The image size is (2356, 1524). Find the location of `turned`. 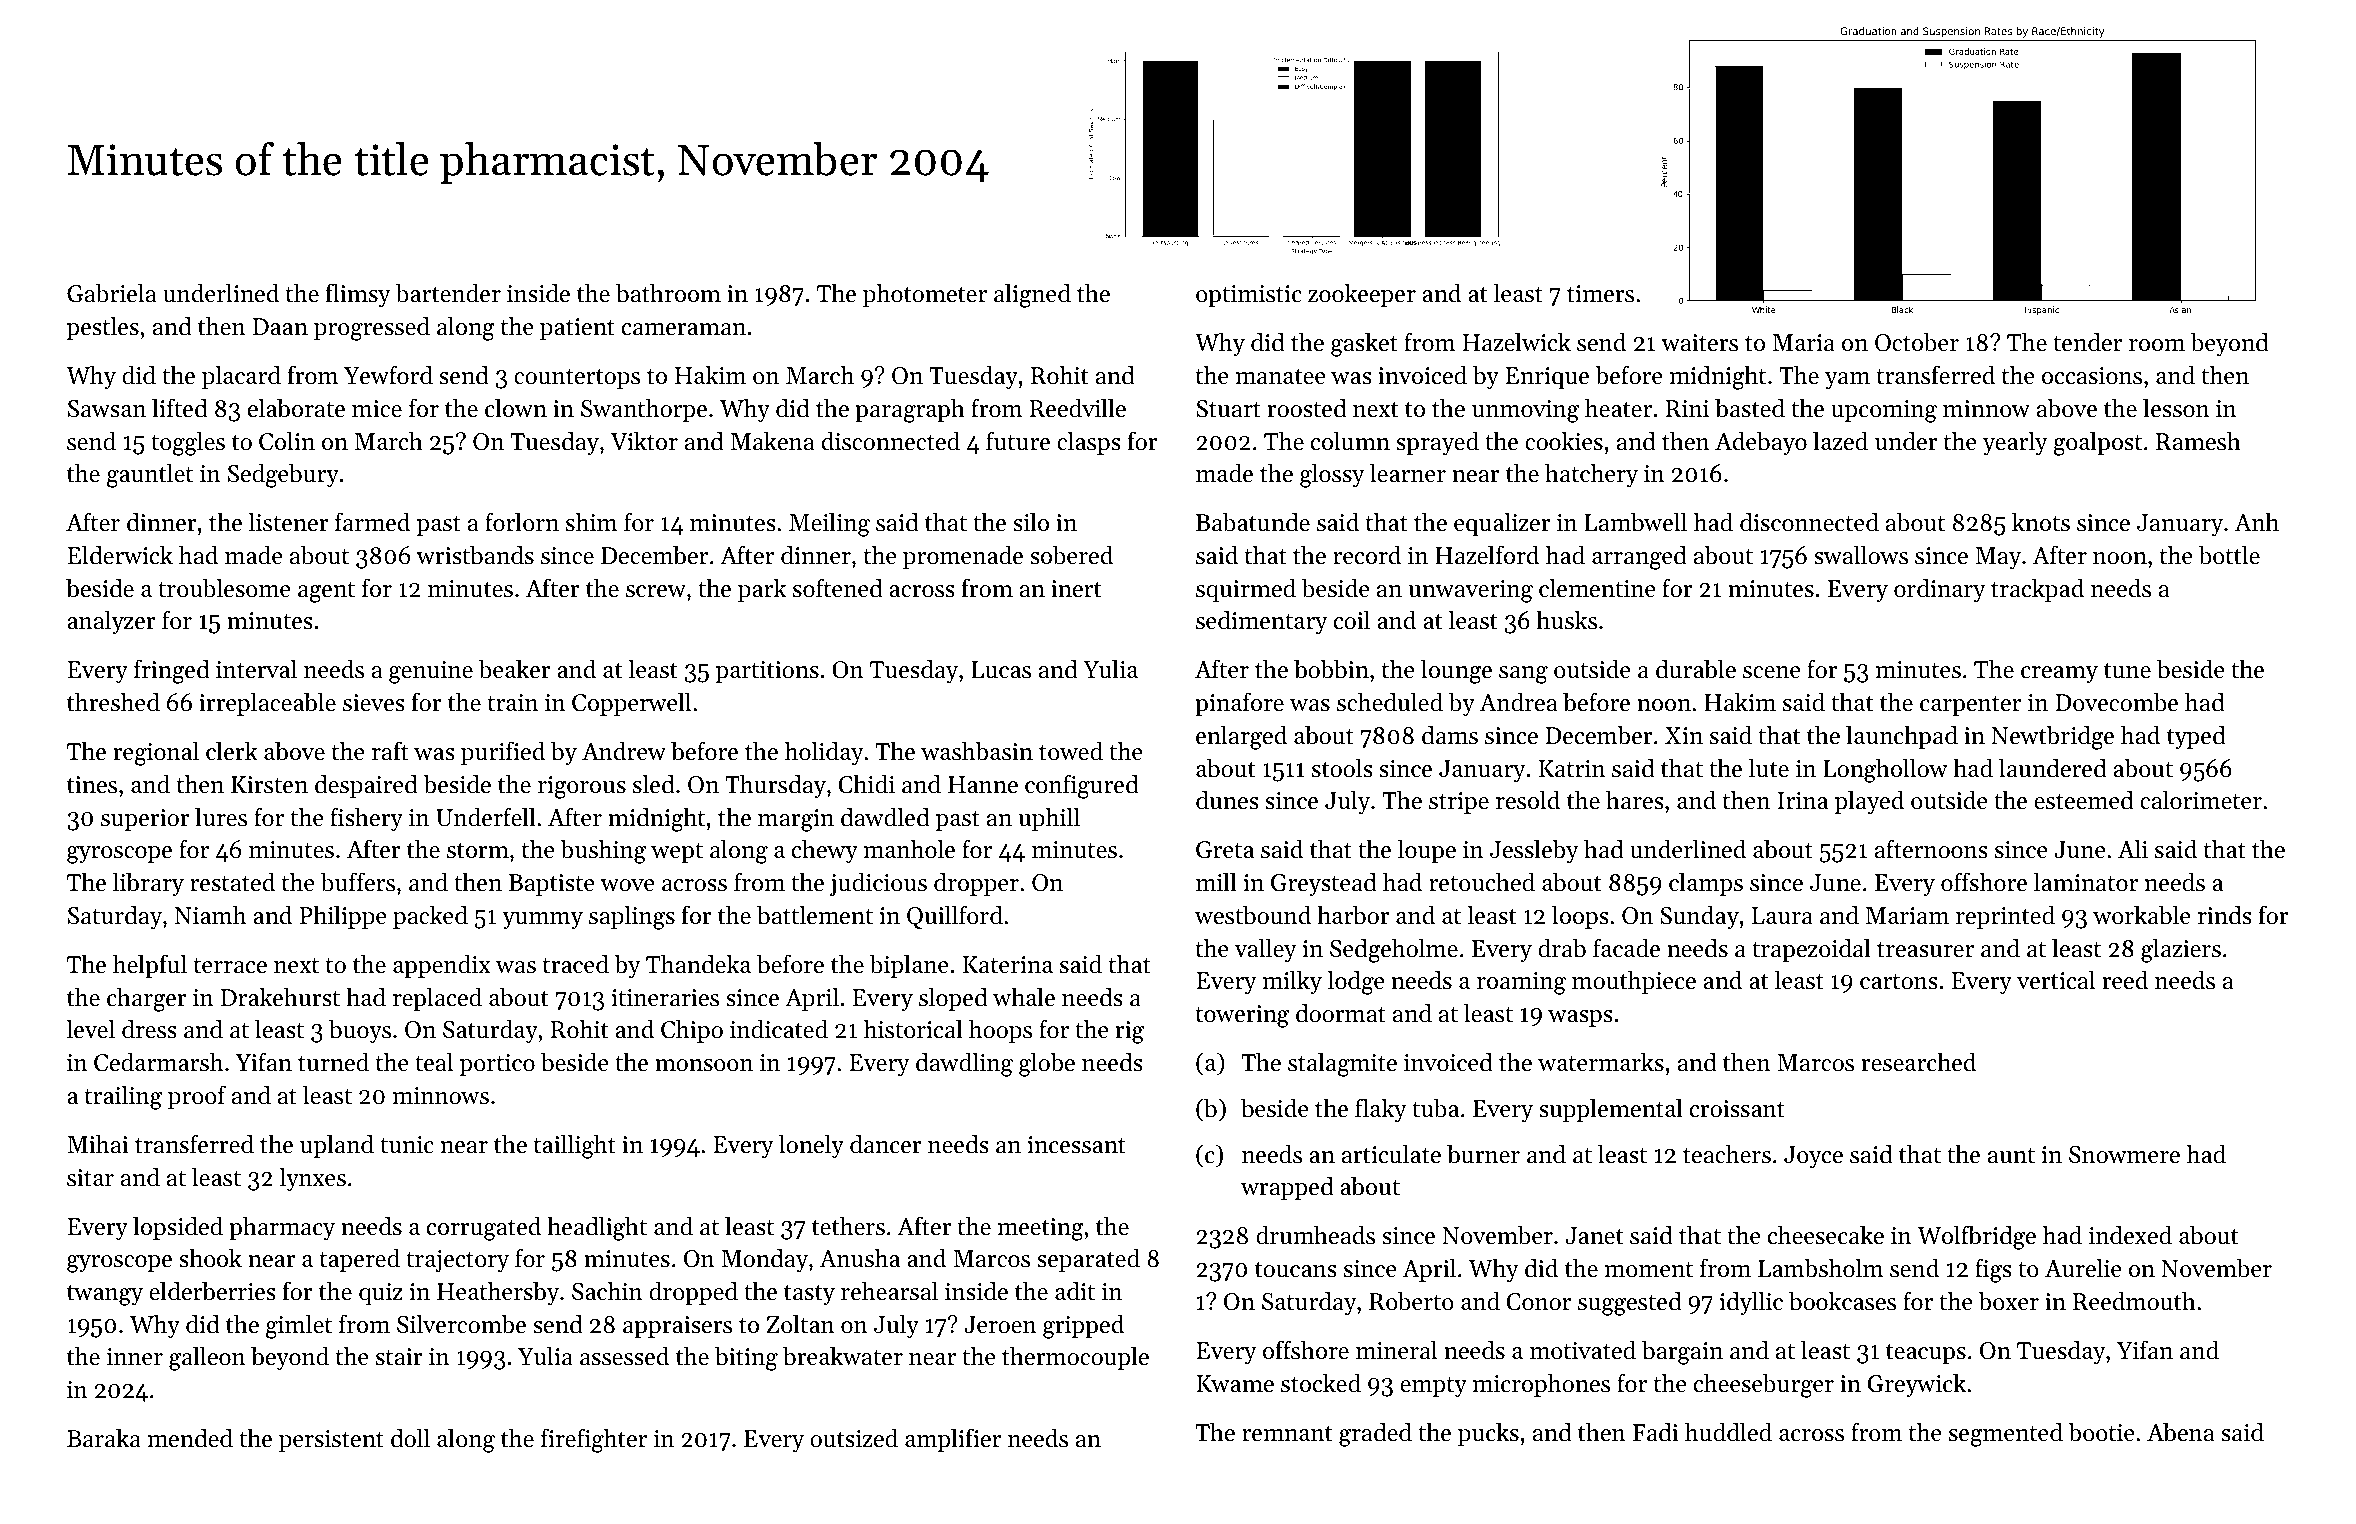

turned is located at coordinates (333, 1062).
